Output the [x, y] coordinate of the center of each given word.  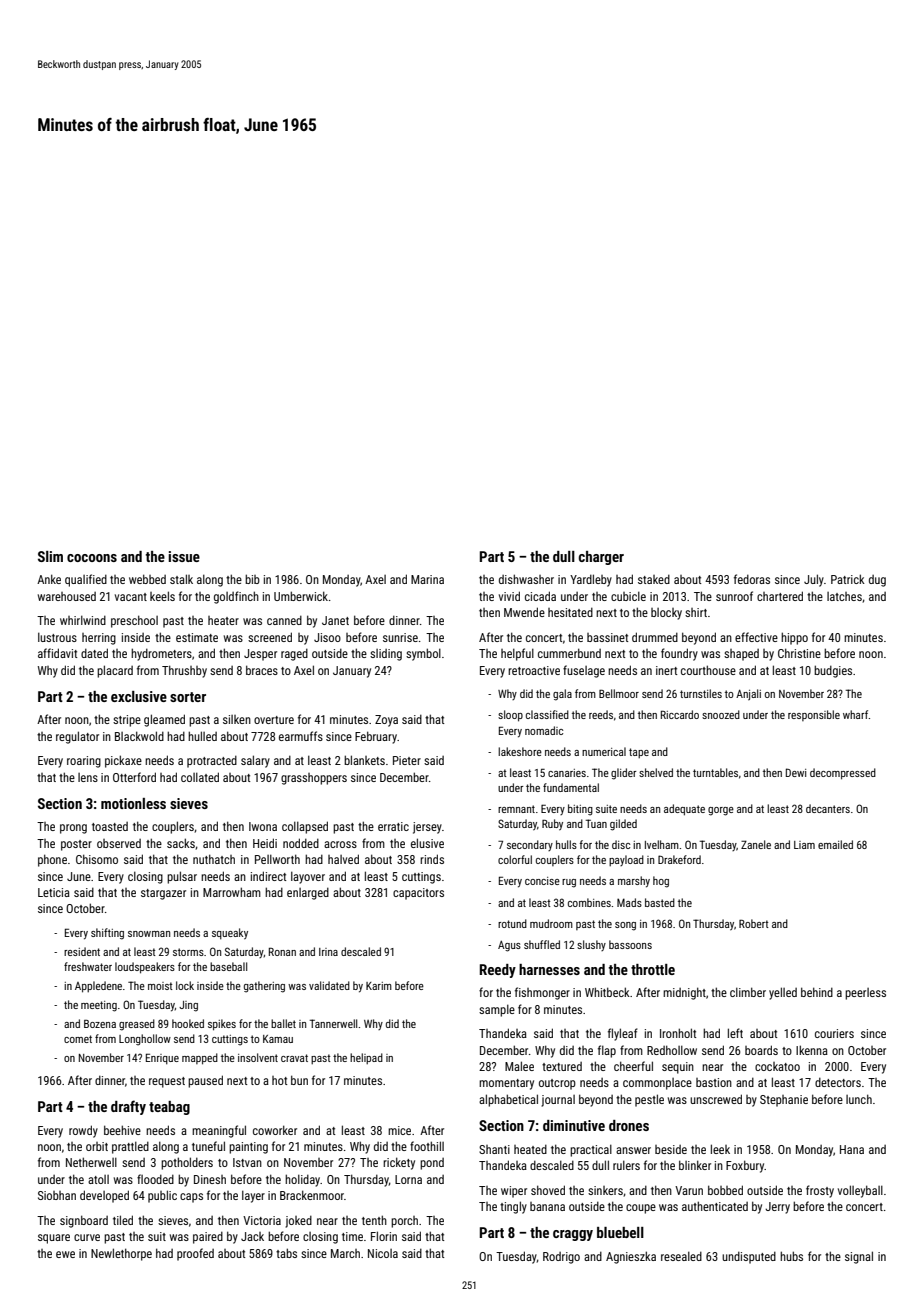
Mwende [524, 612]
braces [262, 670]
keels [162, 596]
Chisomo [97, 859]
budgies [833, 671]
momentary [506, 1084]
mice [399, 1130]
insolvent [258, 1057]
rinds [432, 859]
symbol [423, 654]
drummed [655, 637]
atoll [98, 1179]
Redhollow [672, 1050]
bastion [714, 1082]
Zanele [756, 844]
